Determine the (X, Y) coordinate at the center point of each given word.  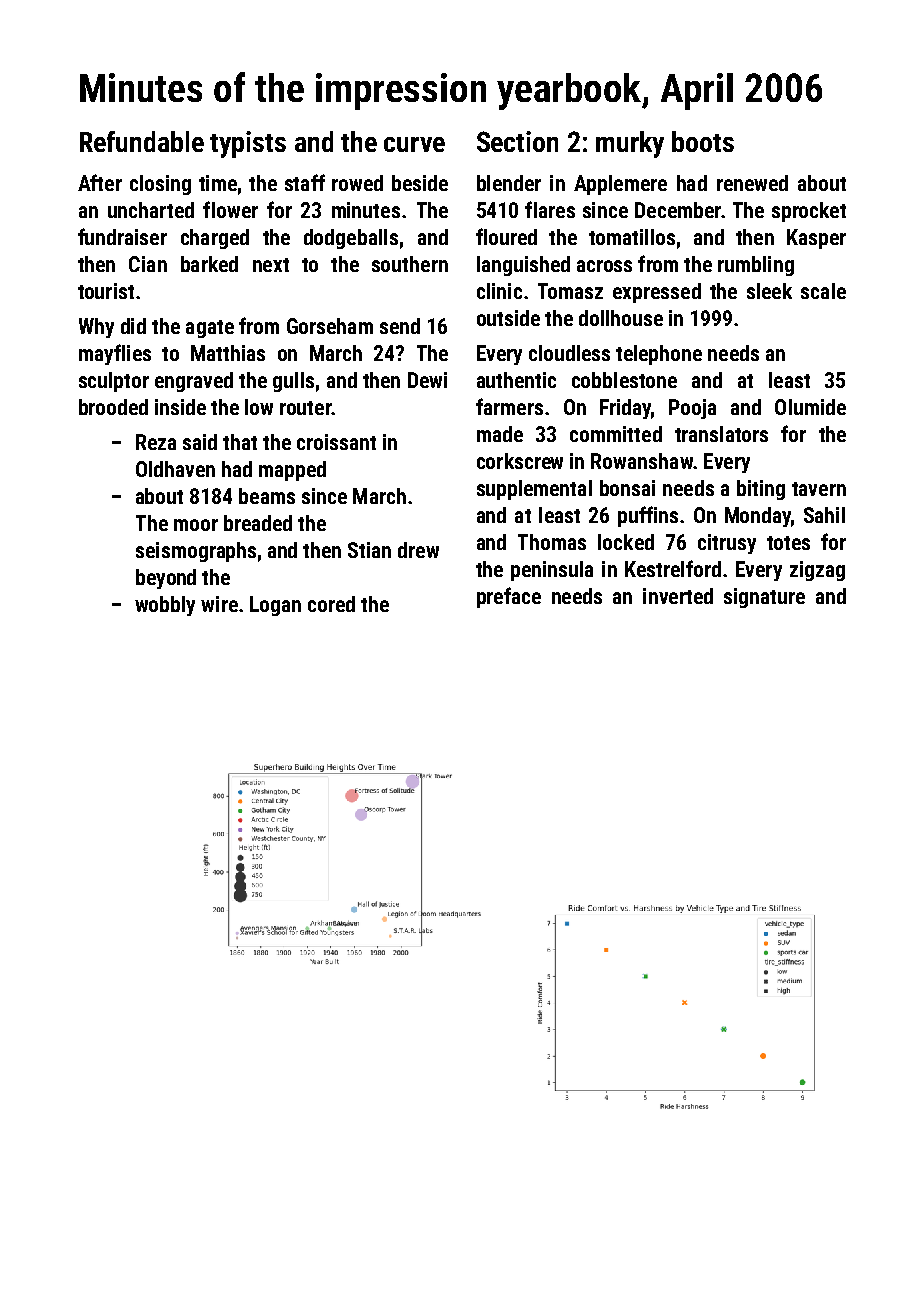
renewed (752, 183)
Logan (275, 606)
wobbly (165, 606)
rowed (357, 183)
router (305, 408)
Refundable (142, 141)
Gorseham (330, 326)
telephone (659, 355)
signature (764, 598)
